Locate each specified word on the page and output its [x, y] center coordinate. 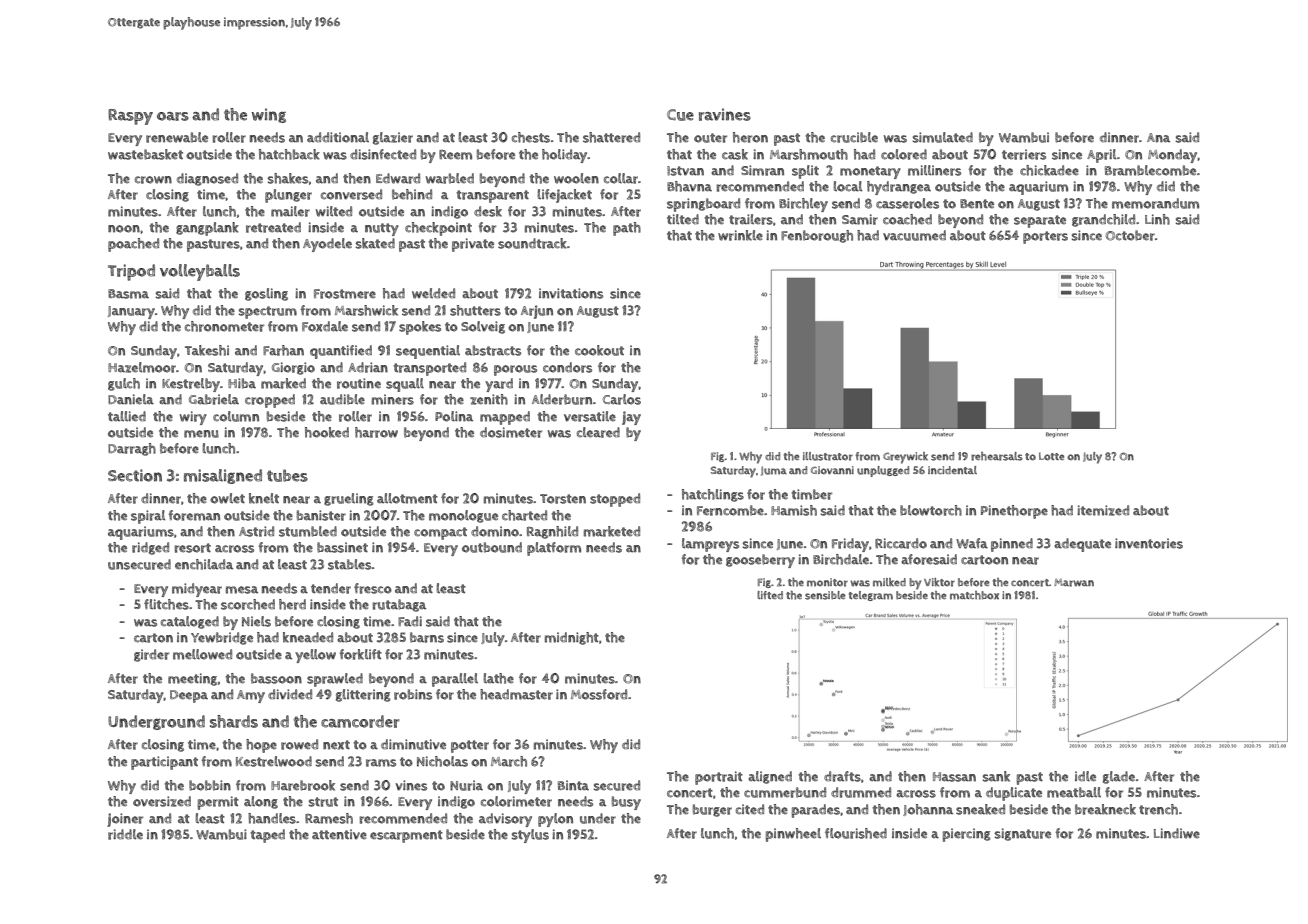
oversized [162, 801]
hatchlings [713, 495]
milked [889, 582]
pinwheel [793, 835]
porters [1045, 237]
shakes [288, 178]
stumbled [308, 531]
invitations [571, 293]
